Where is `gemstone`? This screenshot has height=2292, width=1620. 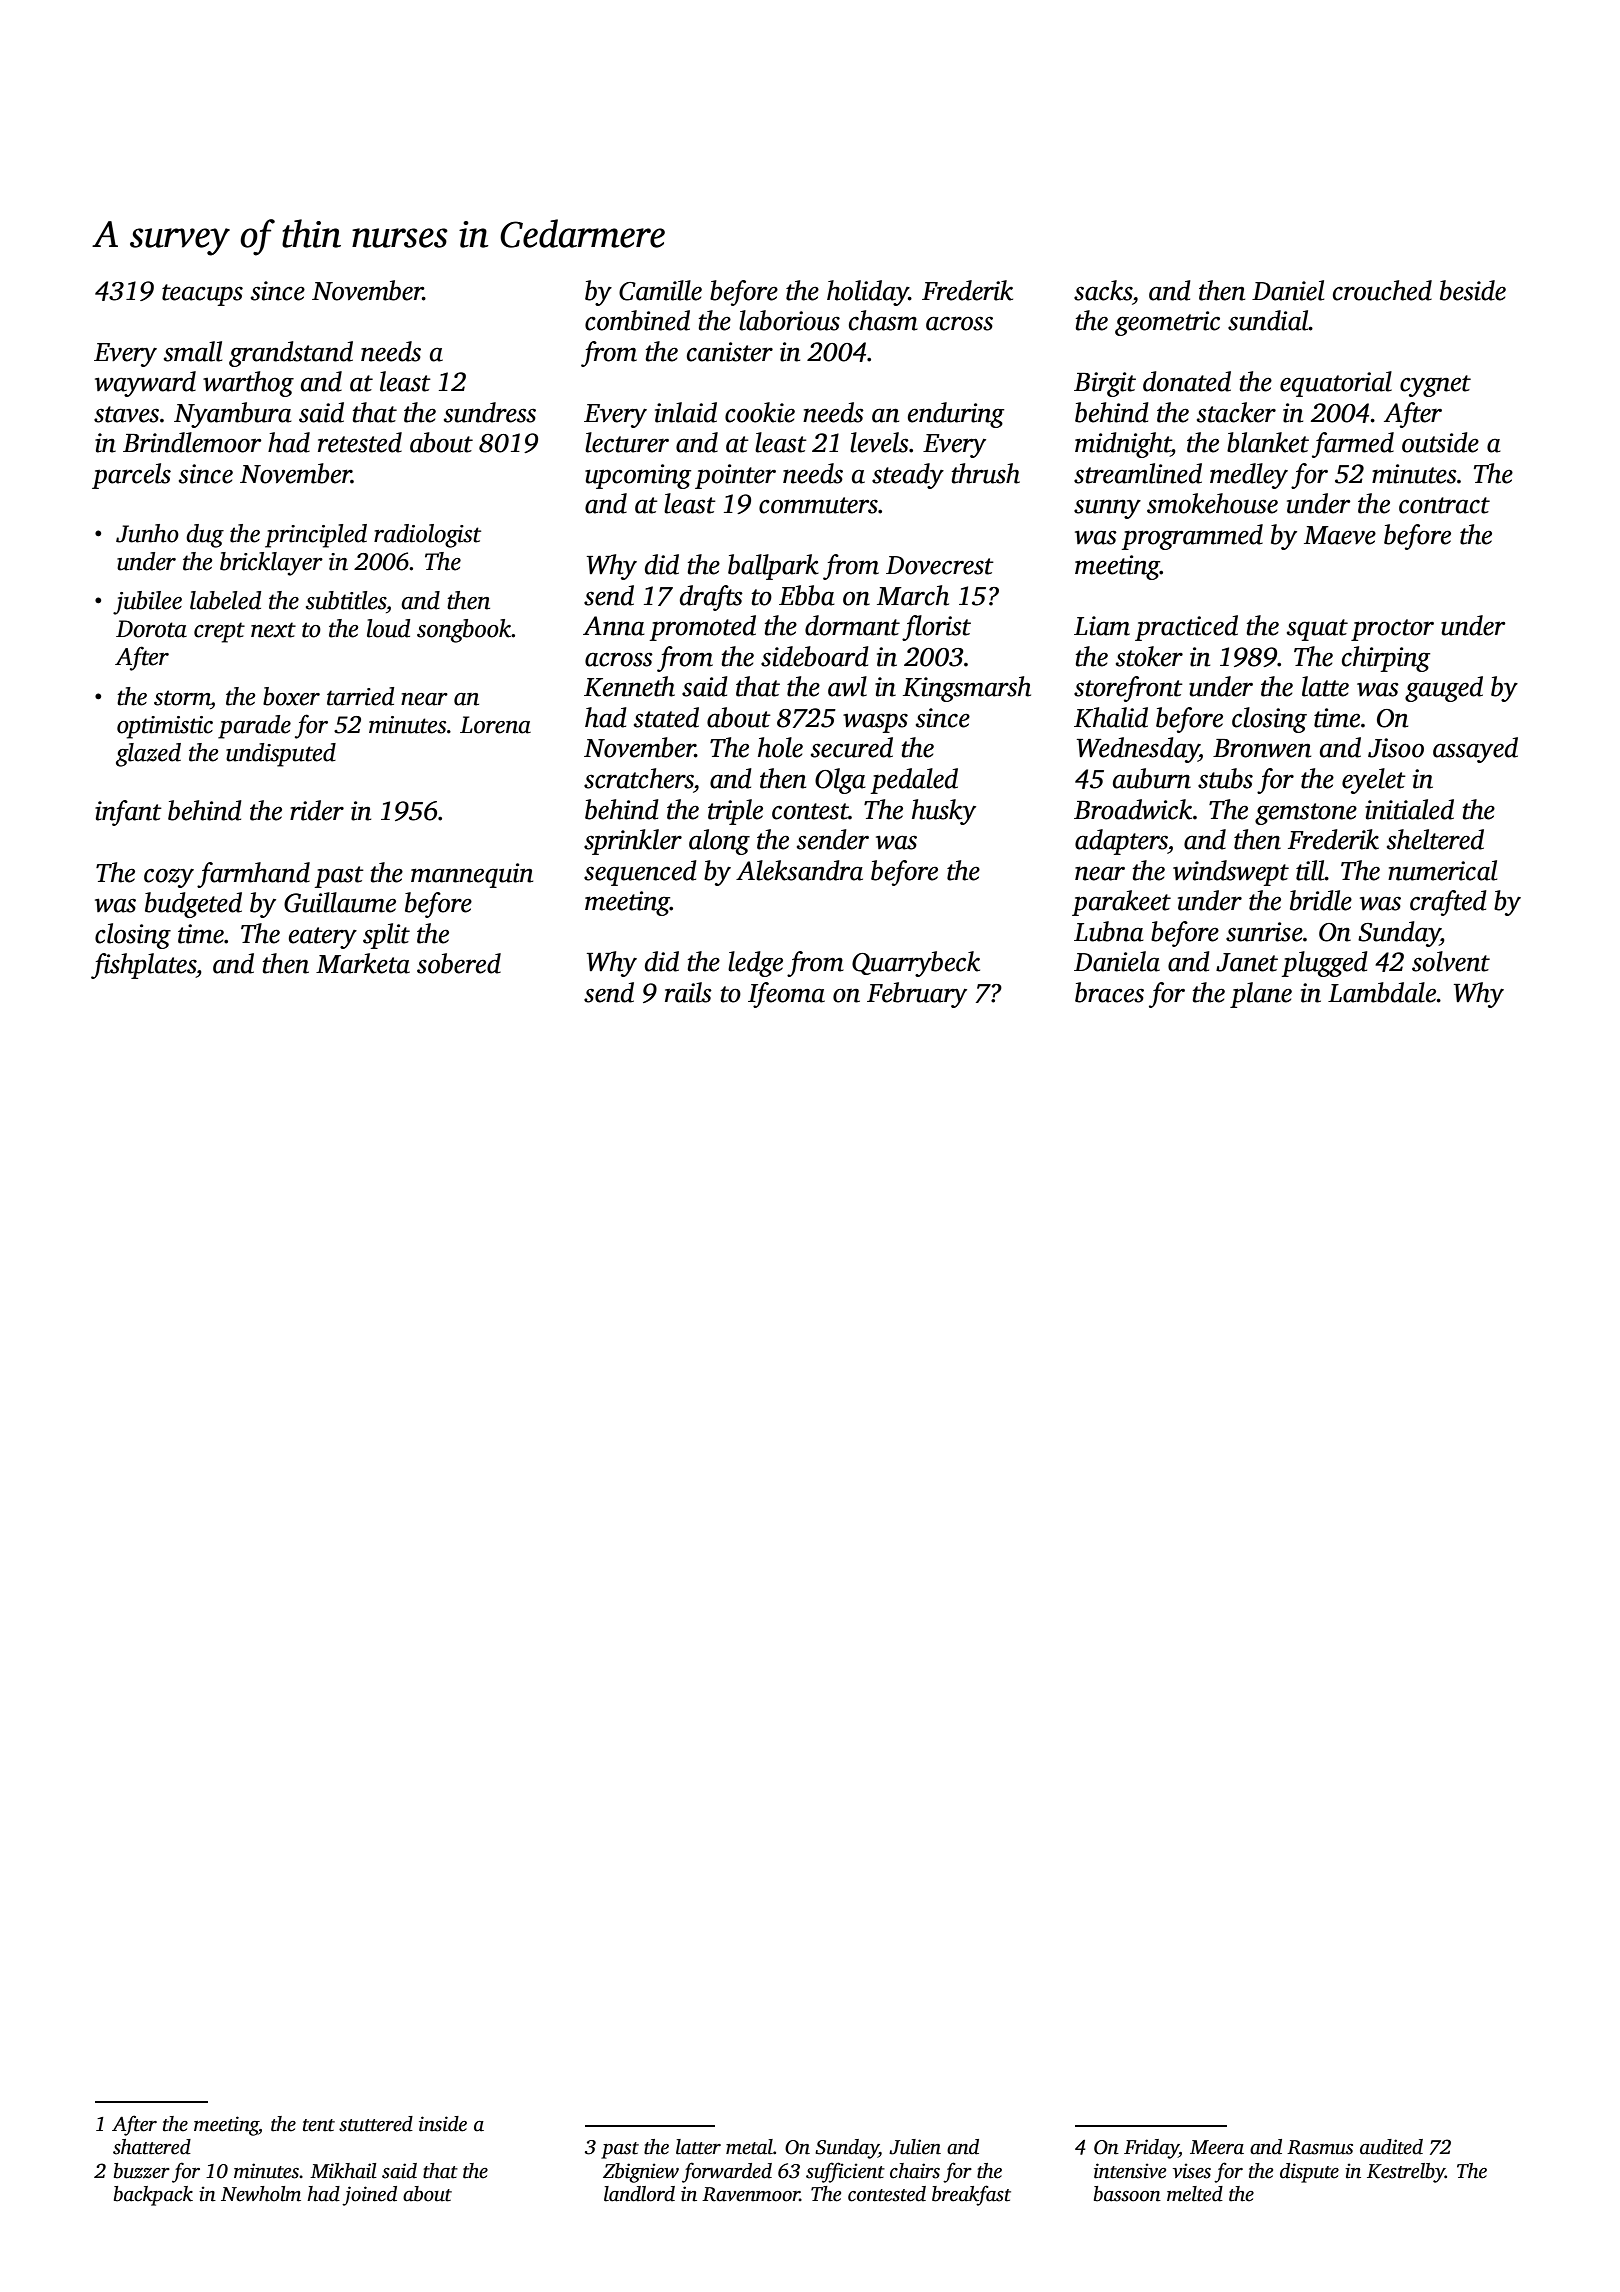 gemstone is located at coordinates (1306, 814).
